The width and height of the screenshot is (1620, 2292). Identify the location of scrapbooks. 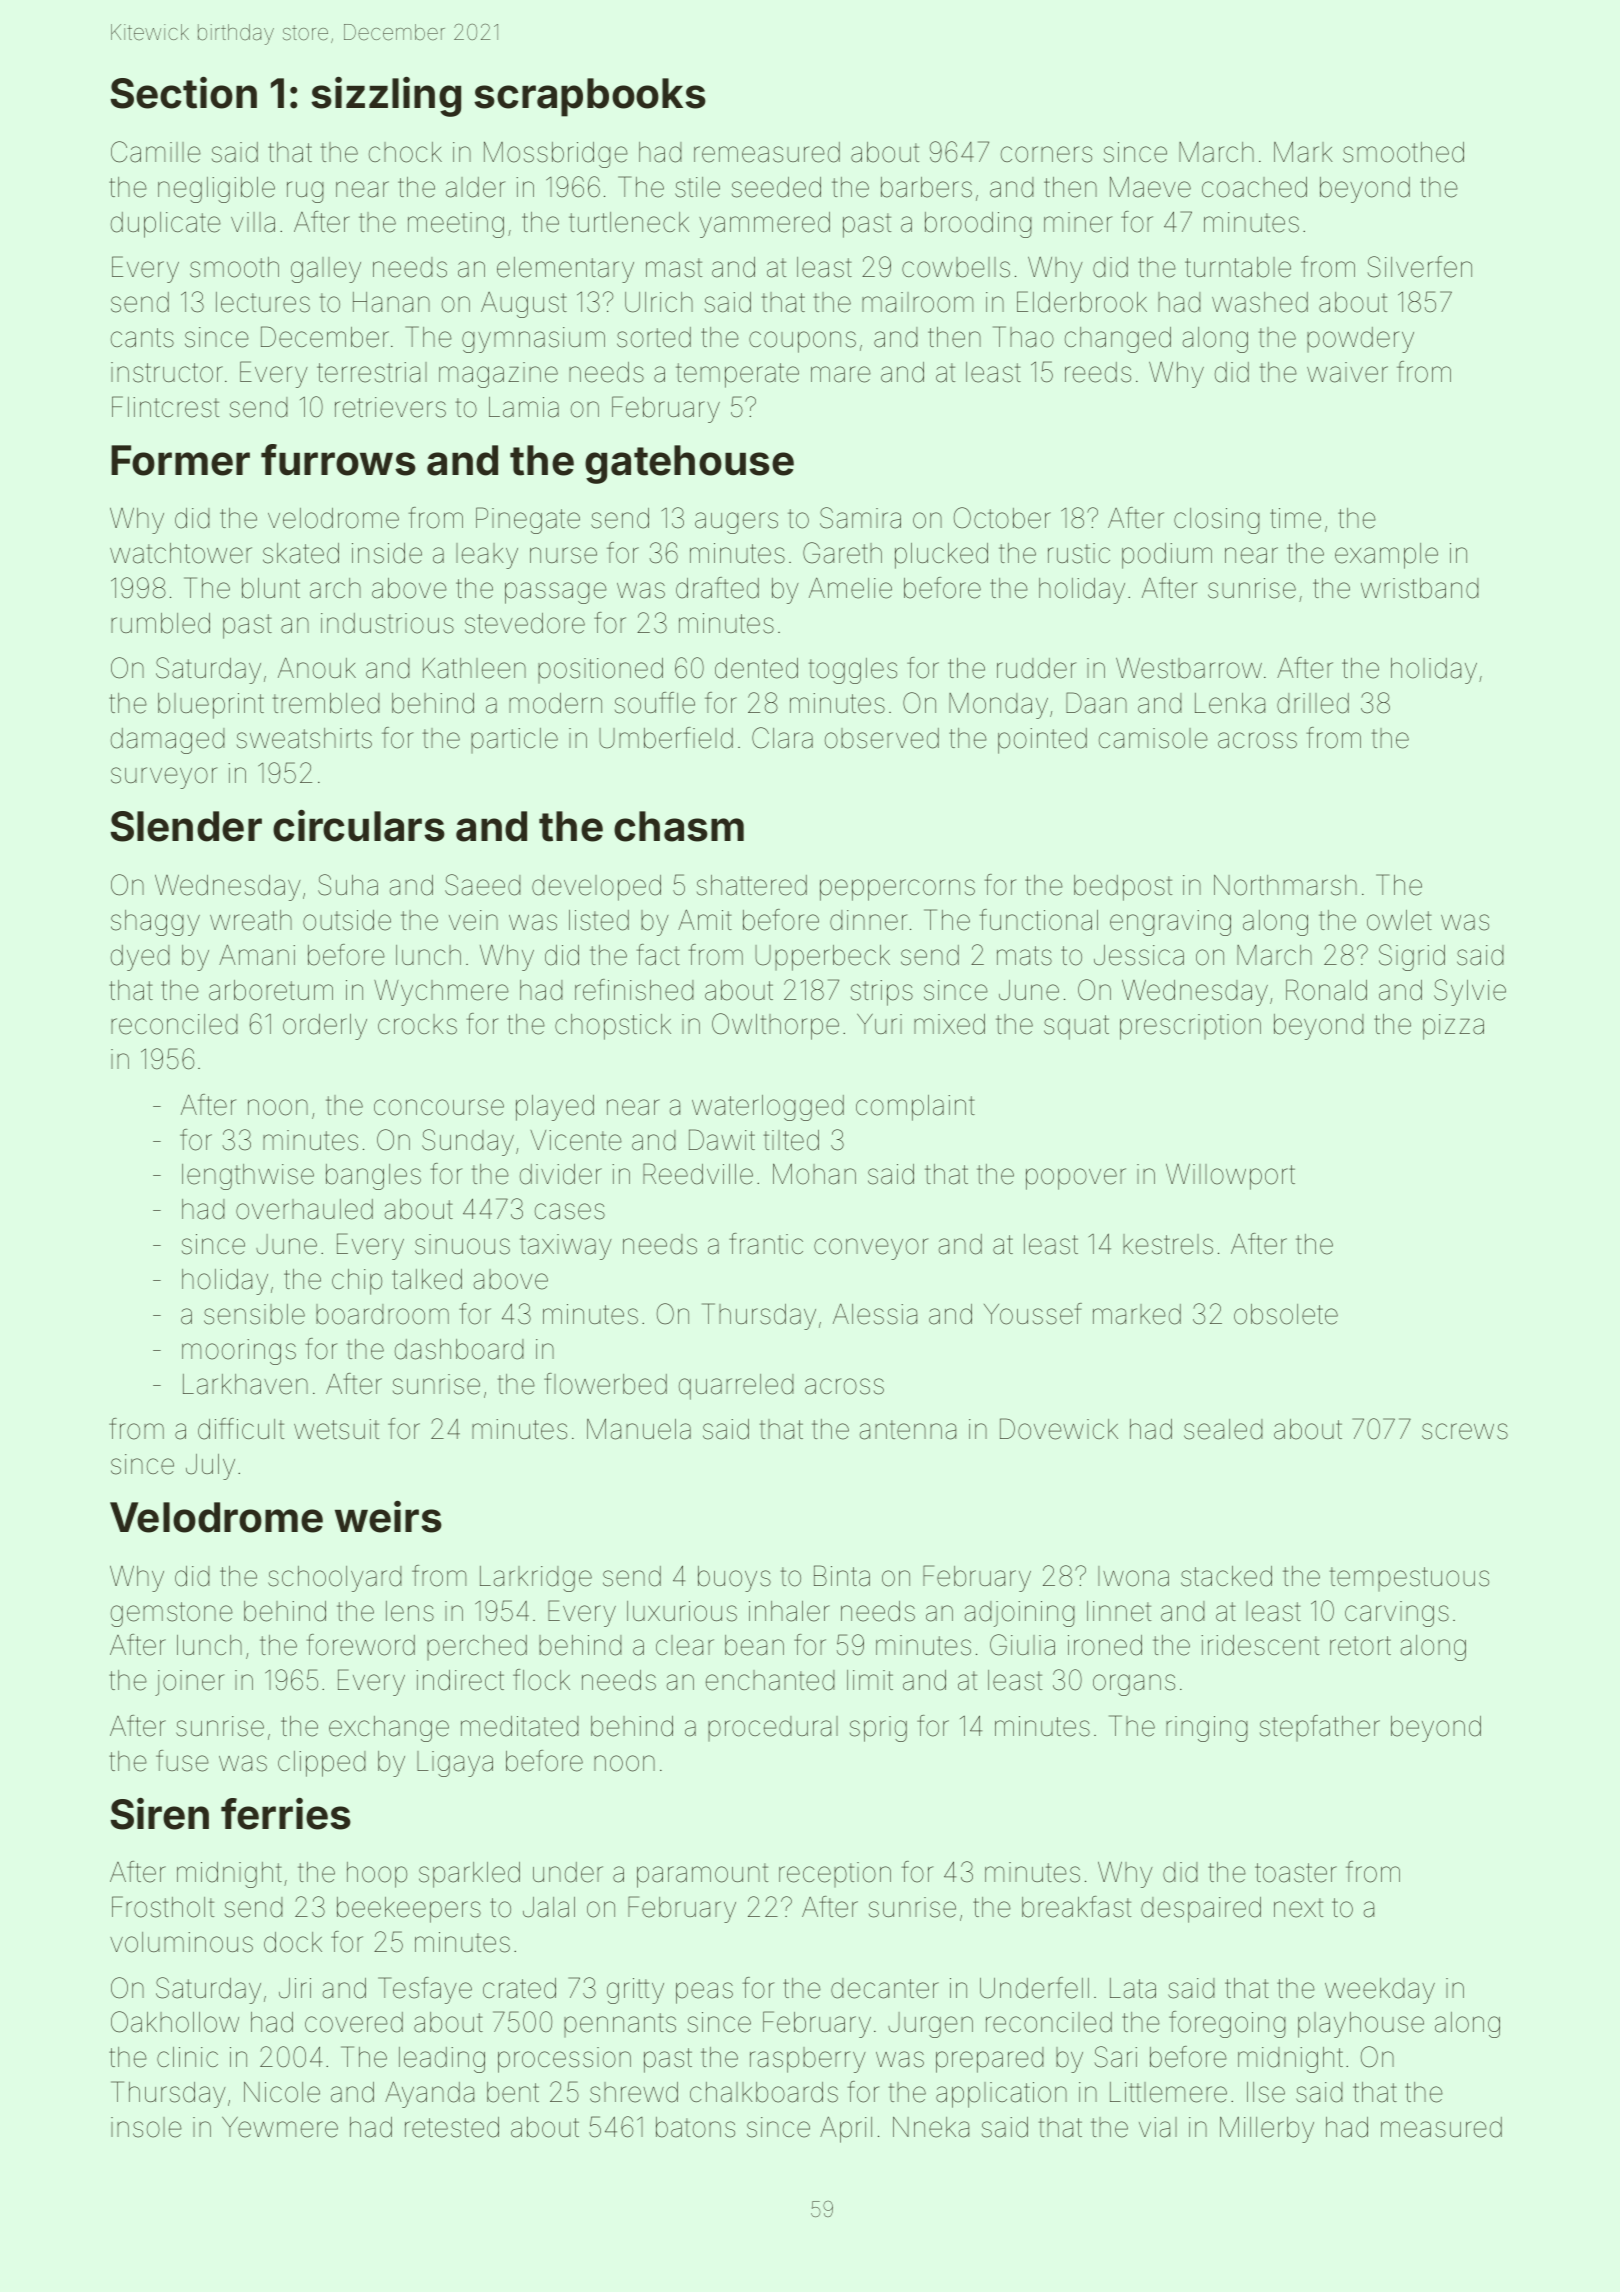
(590, 97).
